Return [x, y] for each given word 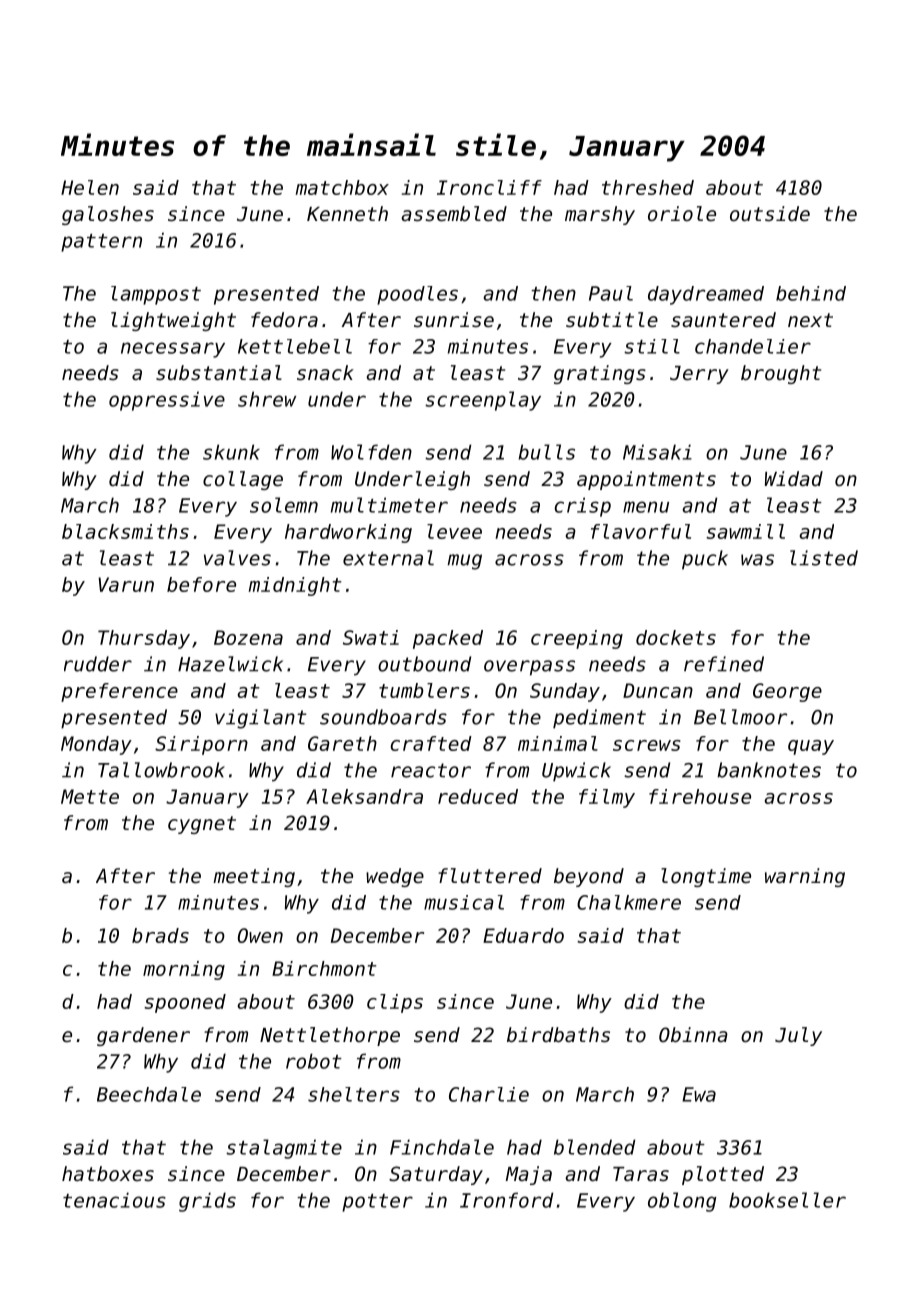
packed [448, 639]
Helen [90, 187]
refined [724, 664]
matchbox [342, 187]
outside [770, 214]
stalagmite [284, 1149]
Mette [90, 796]
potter [377, 1203]
